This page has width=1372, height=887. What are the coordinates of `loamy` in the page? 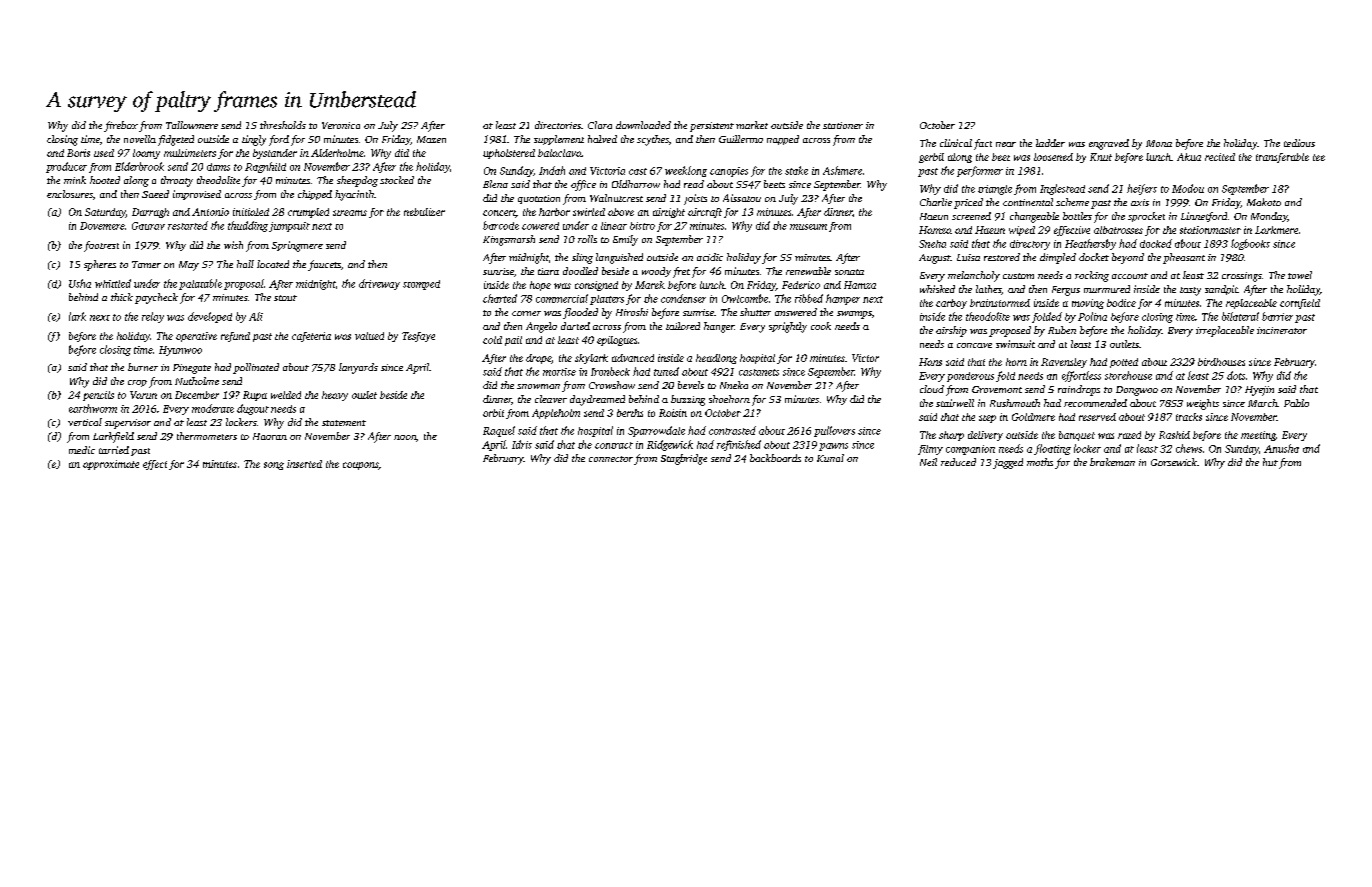 It's located at (146, 154).
